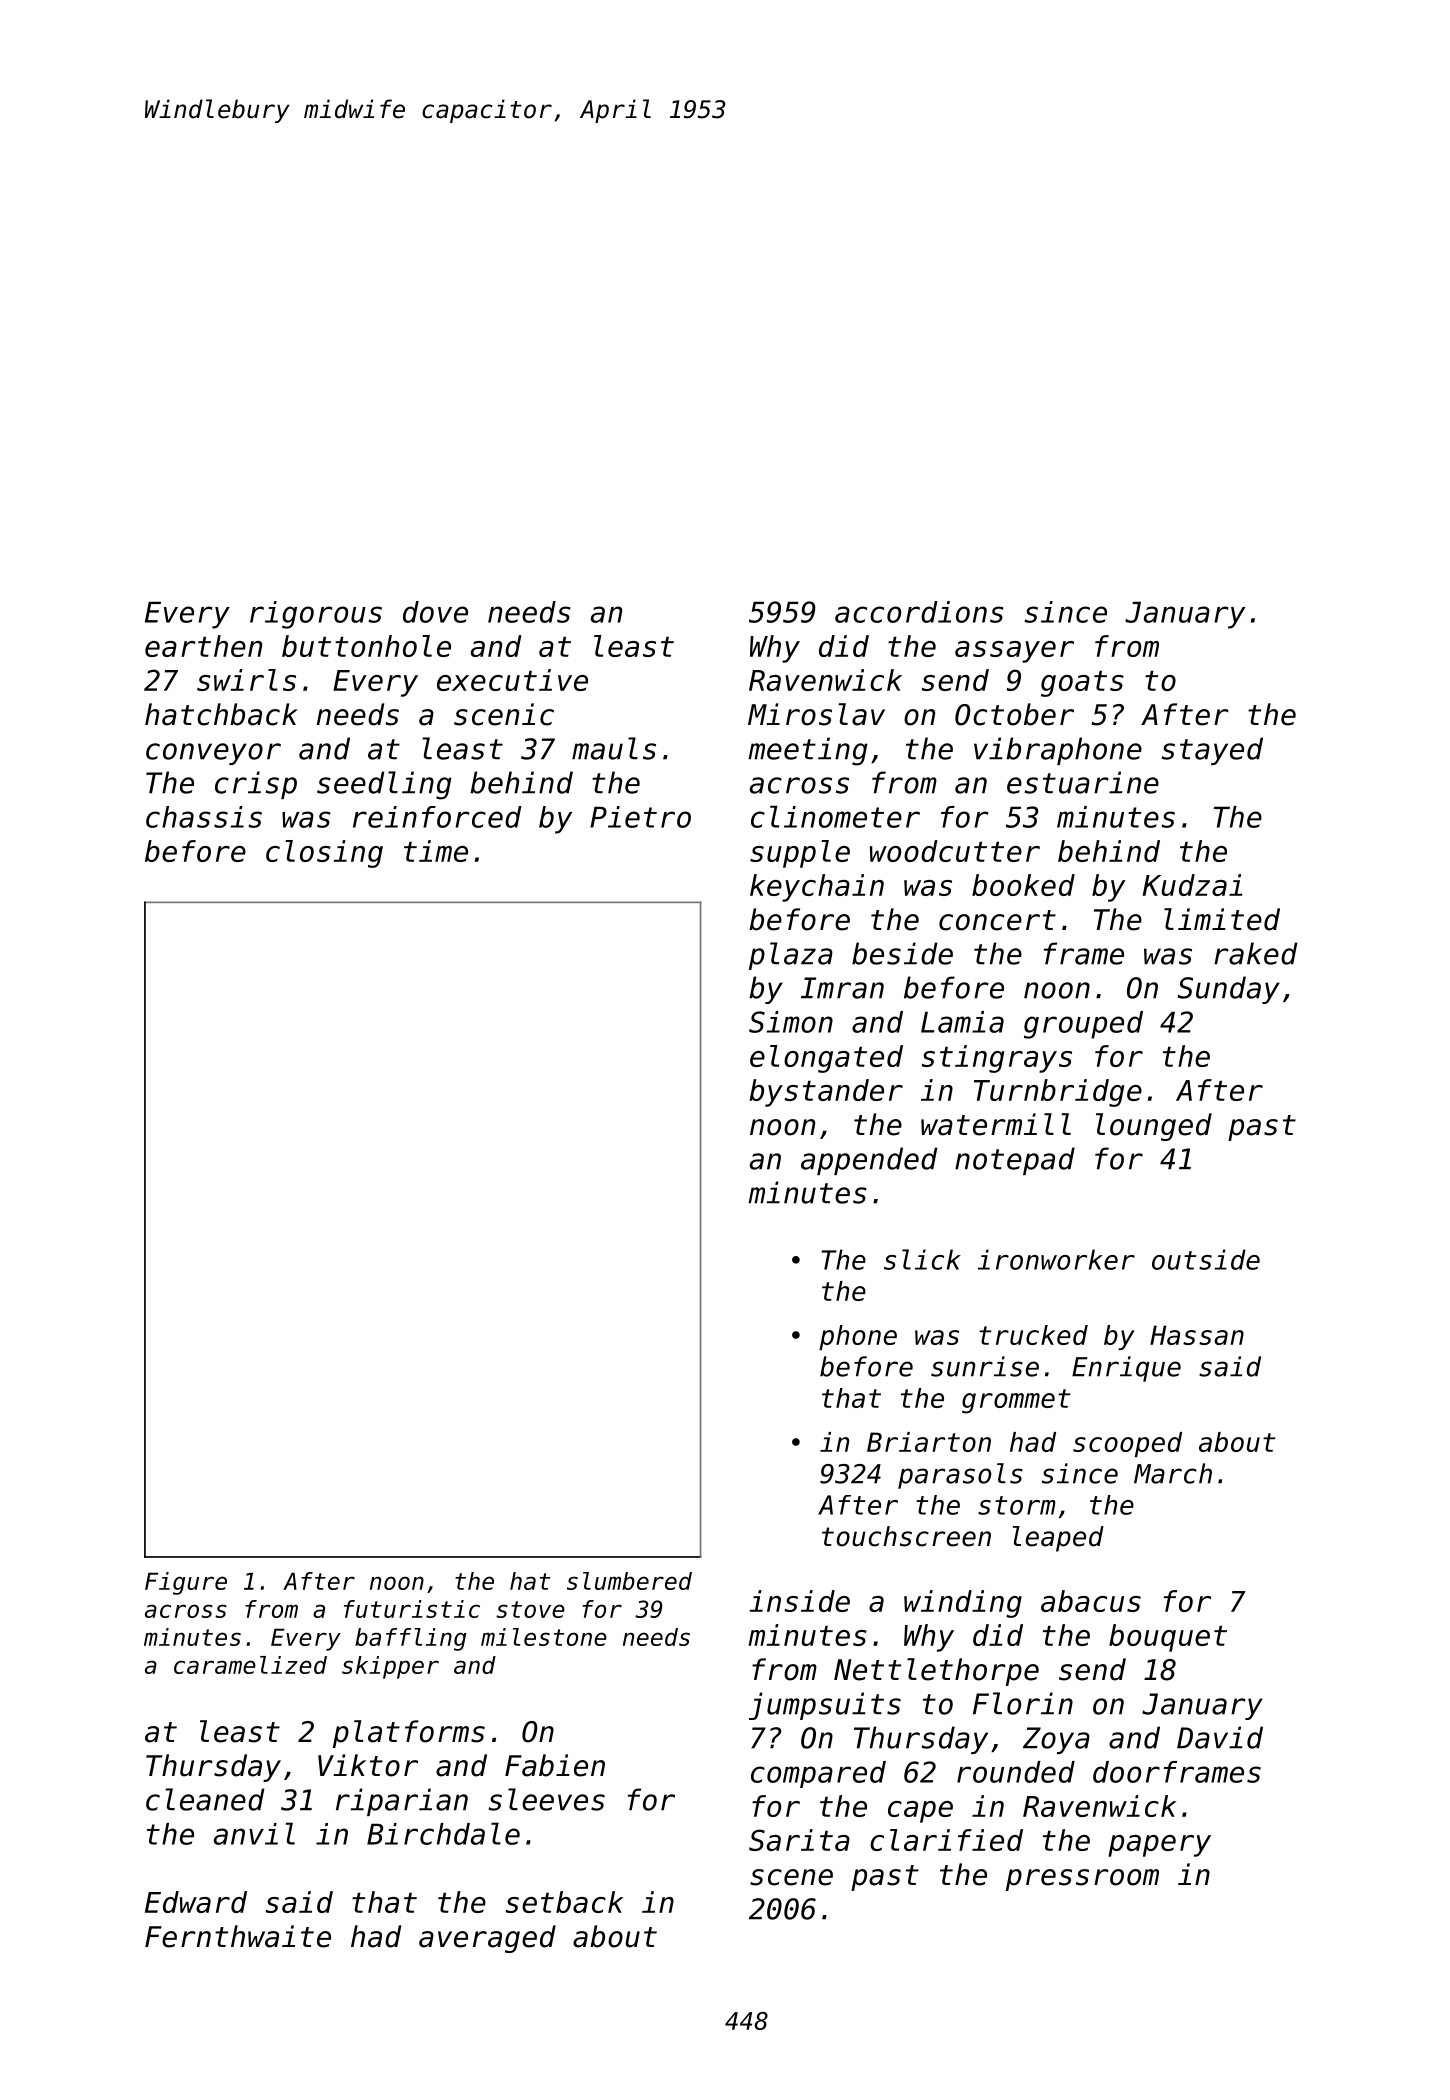 The height and width of the screenshot is (2100, 1450). What do you see at coordinates (1023, 1703) in the screenshot?
I see `Florin` at bounding box center [1023, 1703].
